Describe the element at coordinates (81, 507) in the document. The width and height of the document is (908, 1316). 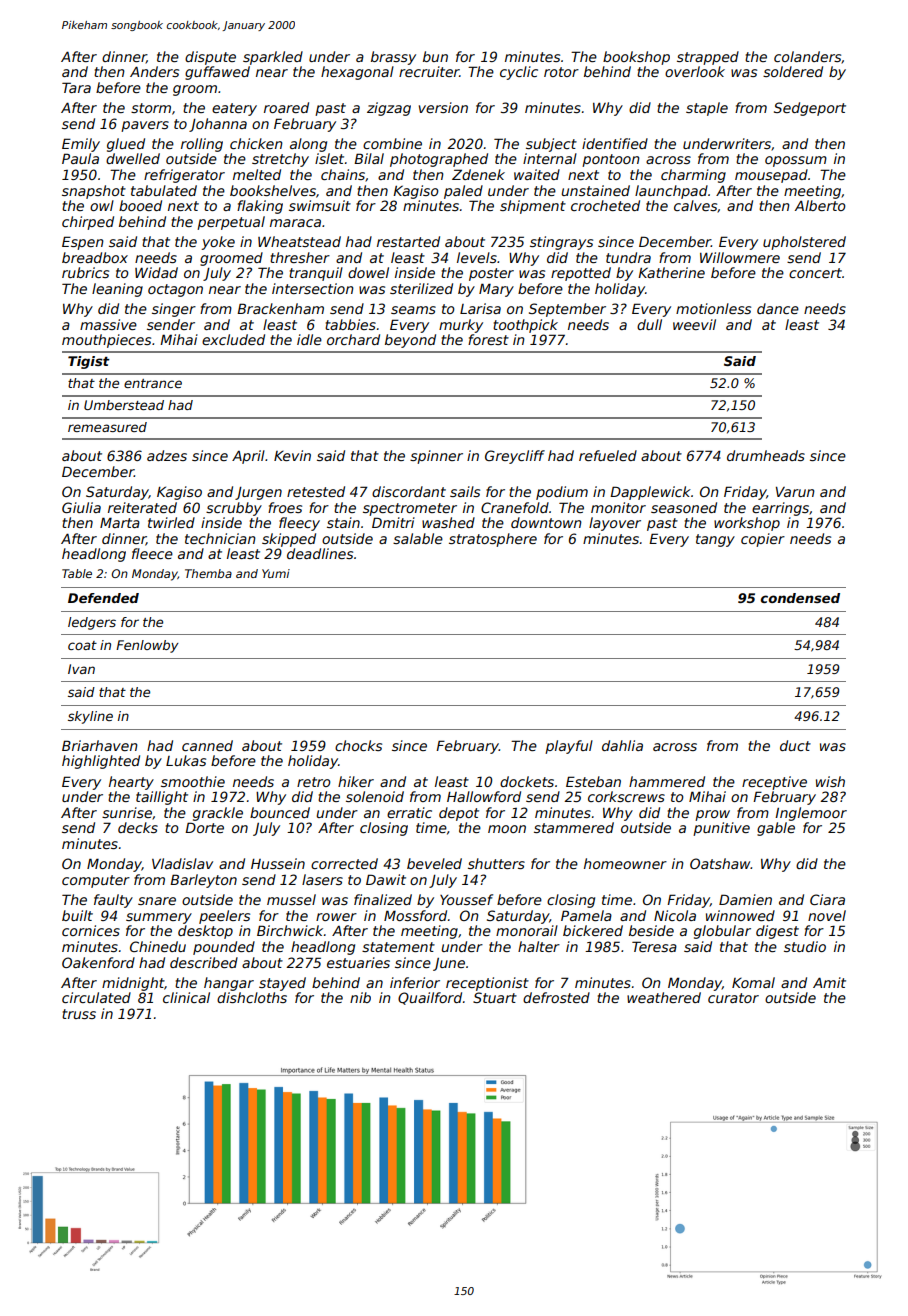
I see `Giulia` at that location.
